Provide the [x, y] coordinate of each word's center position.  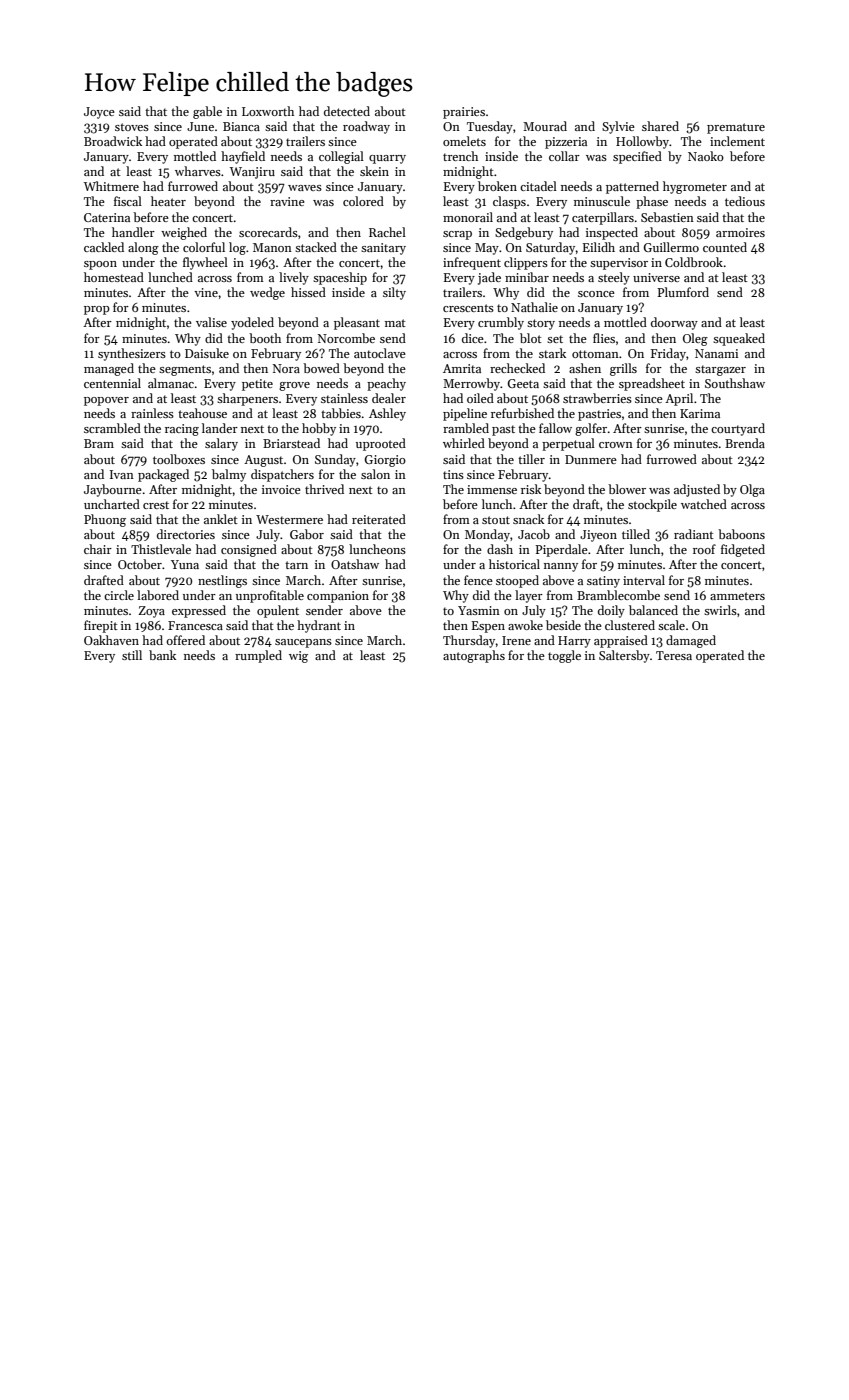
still [132, 655]
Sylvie [618, 127]
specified [637, 157]
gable [207, 112]
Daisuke [207, 353]
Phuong [105, 520]
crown [616, 445]
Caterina [107, 217]
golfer [591, 429]
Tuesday [490, 127]
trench [460, 156]
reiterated [379, 519]
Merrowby [471, 384]
